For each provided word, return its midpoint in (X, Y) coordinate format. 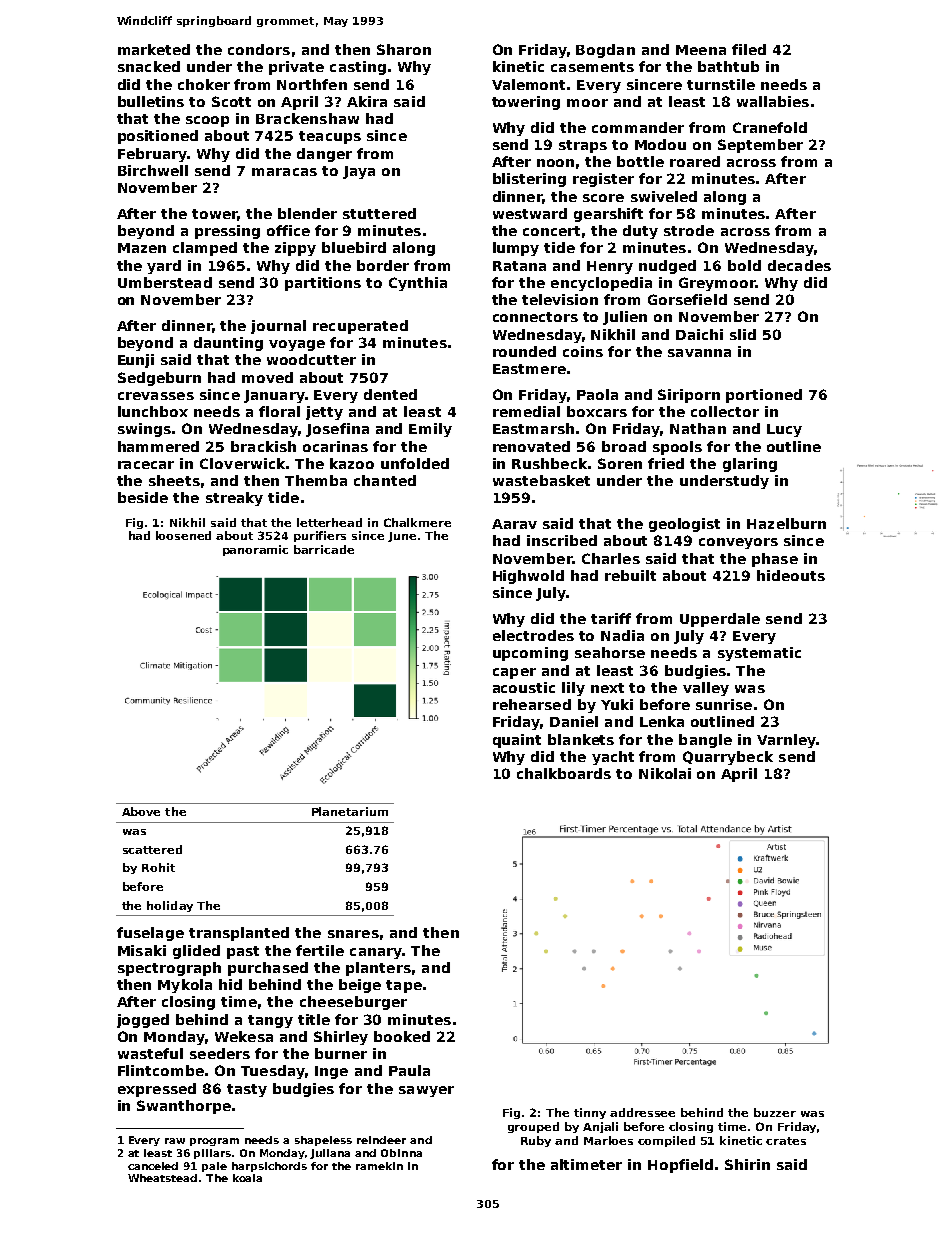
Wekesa (244, 1036)
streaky (234, 499)
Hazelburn (786, 523)
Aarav (514, 524)
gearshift (608, 215)
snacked (149, 66)
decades (799, 265)
